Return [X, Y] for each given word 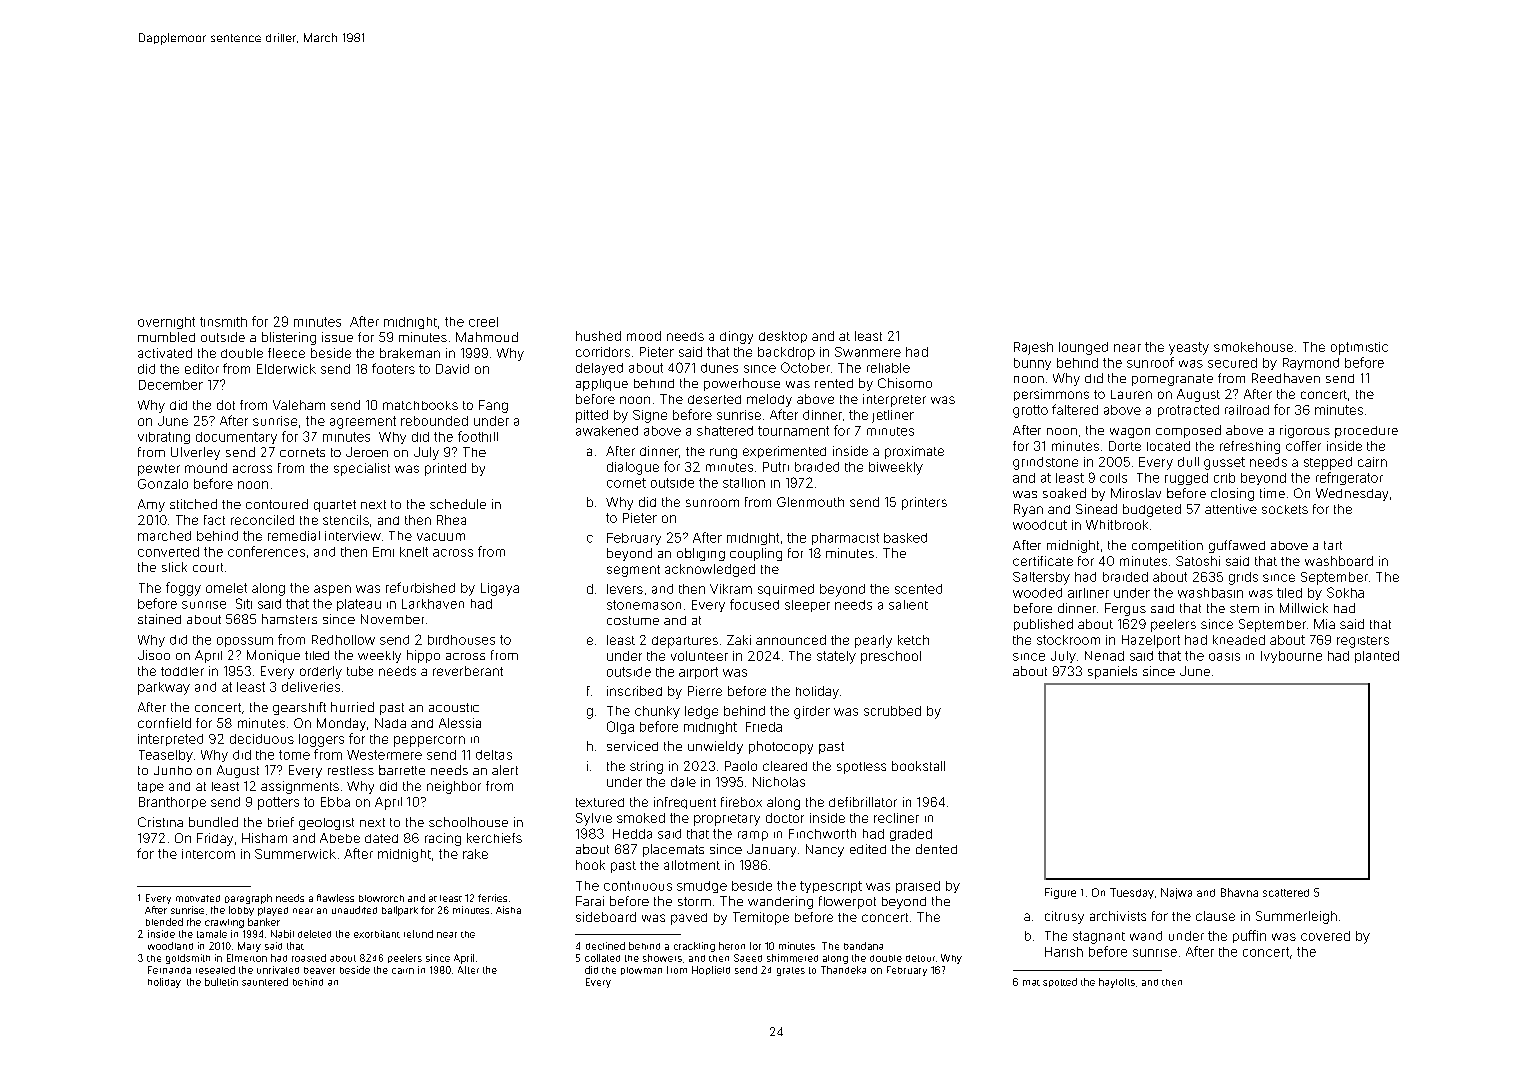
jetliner [893, 416]
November [392, 619]
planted [1377, 657]
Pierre [705, 691]
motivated [198, 898]
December [171, 385]
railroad [1247, 410]
